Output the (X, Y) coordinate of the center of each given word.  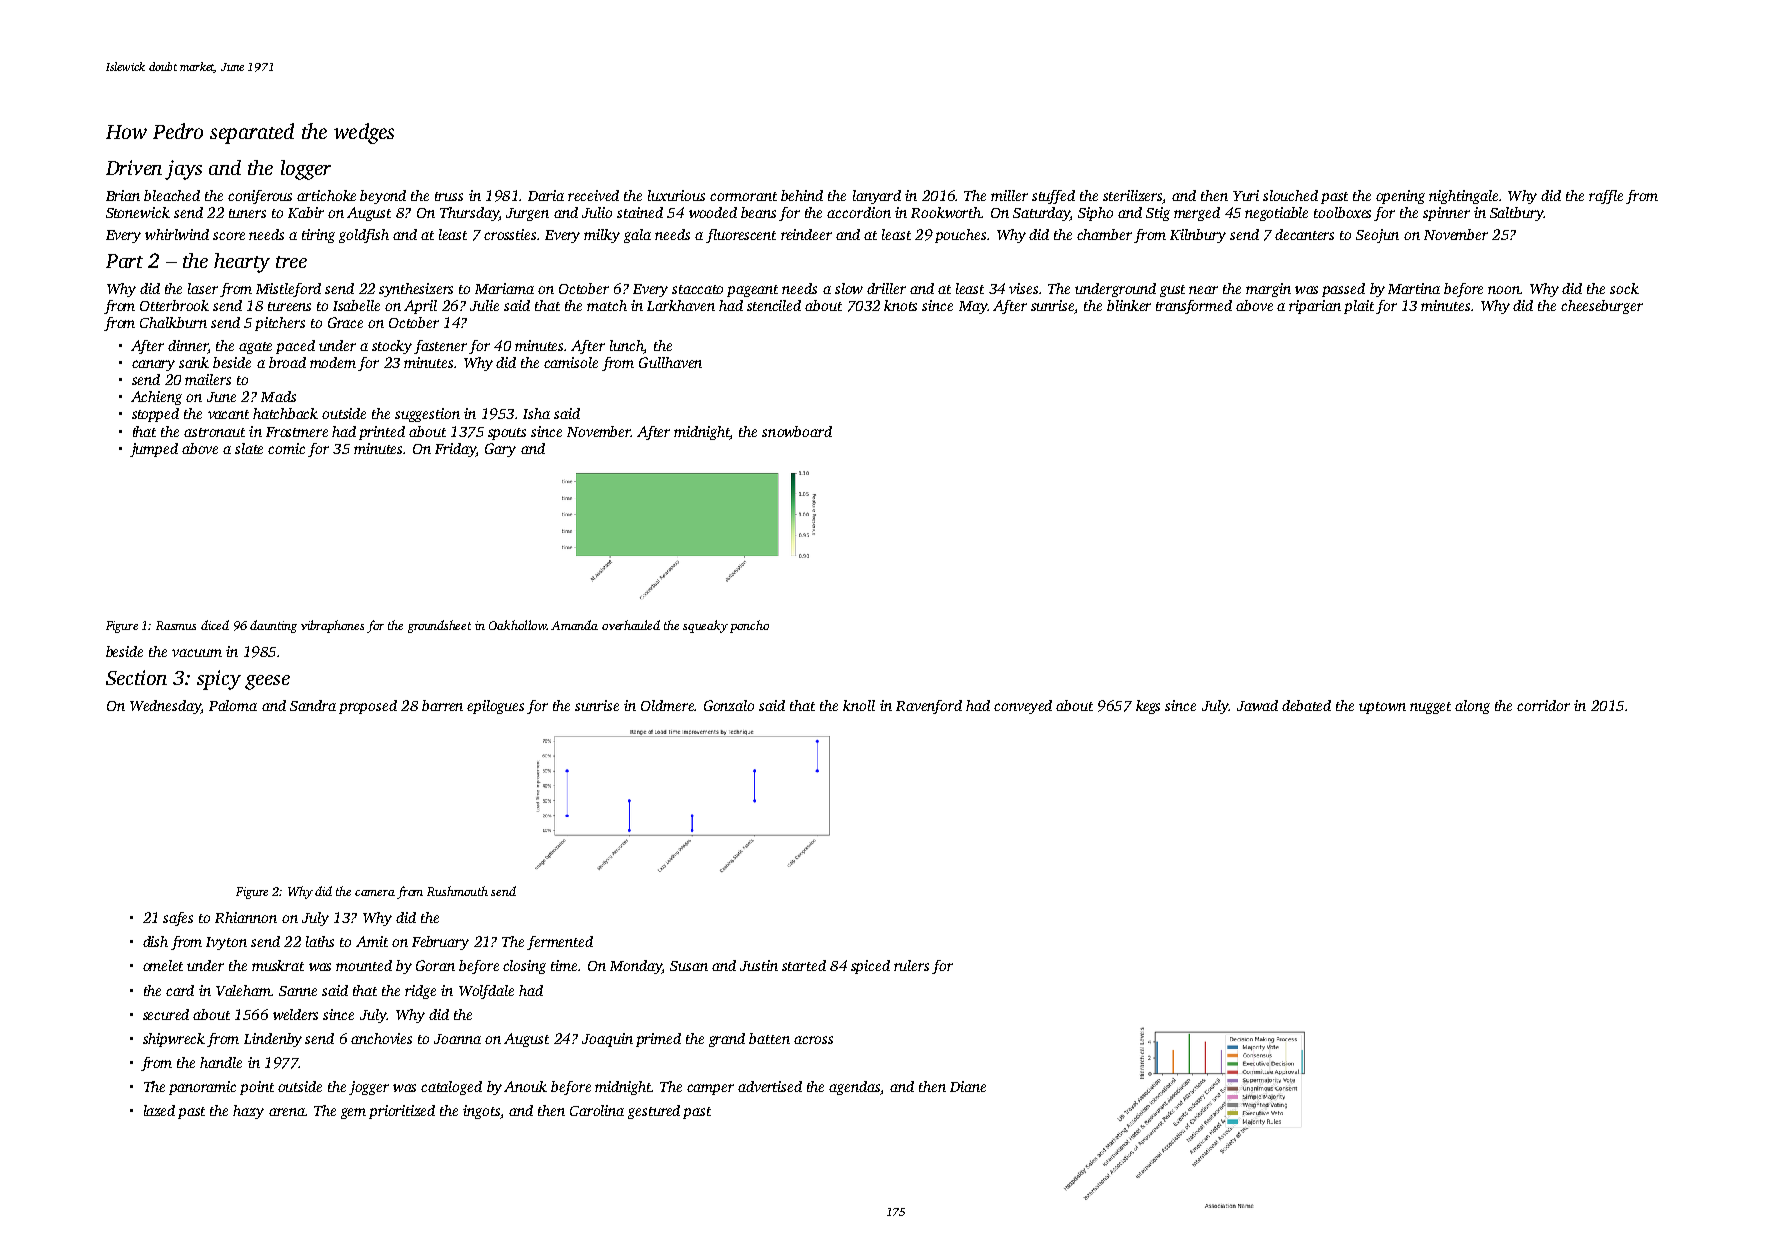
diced (215, 625)
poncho (749, 626)
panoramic (202, 1088)
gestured (654, 1112)
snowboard (797, 431)
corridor (1543, 705)
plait (1359, 307)
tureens (289, 306)
